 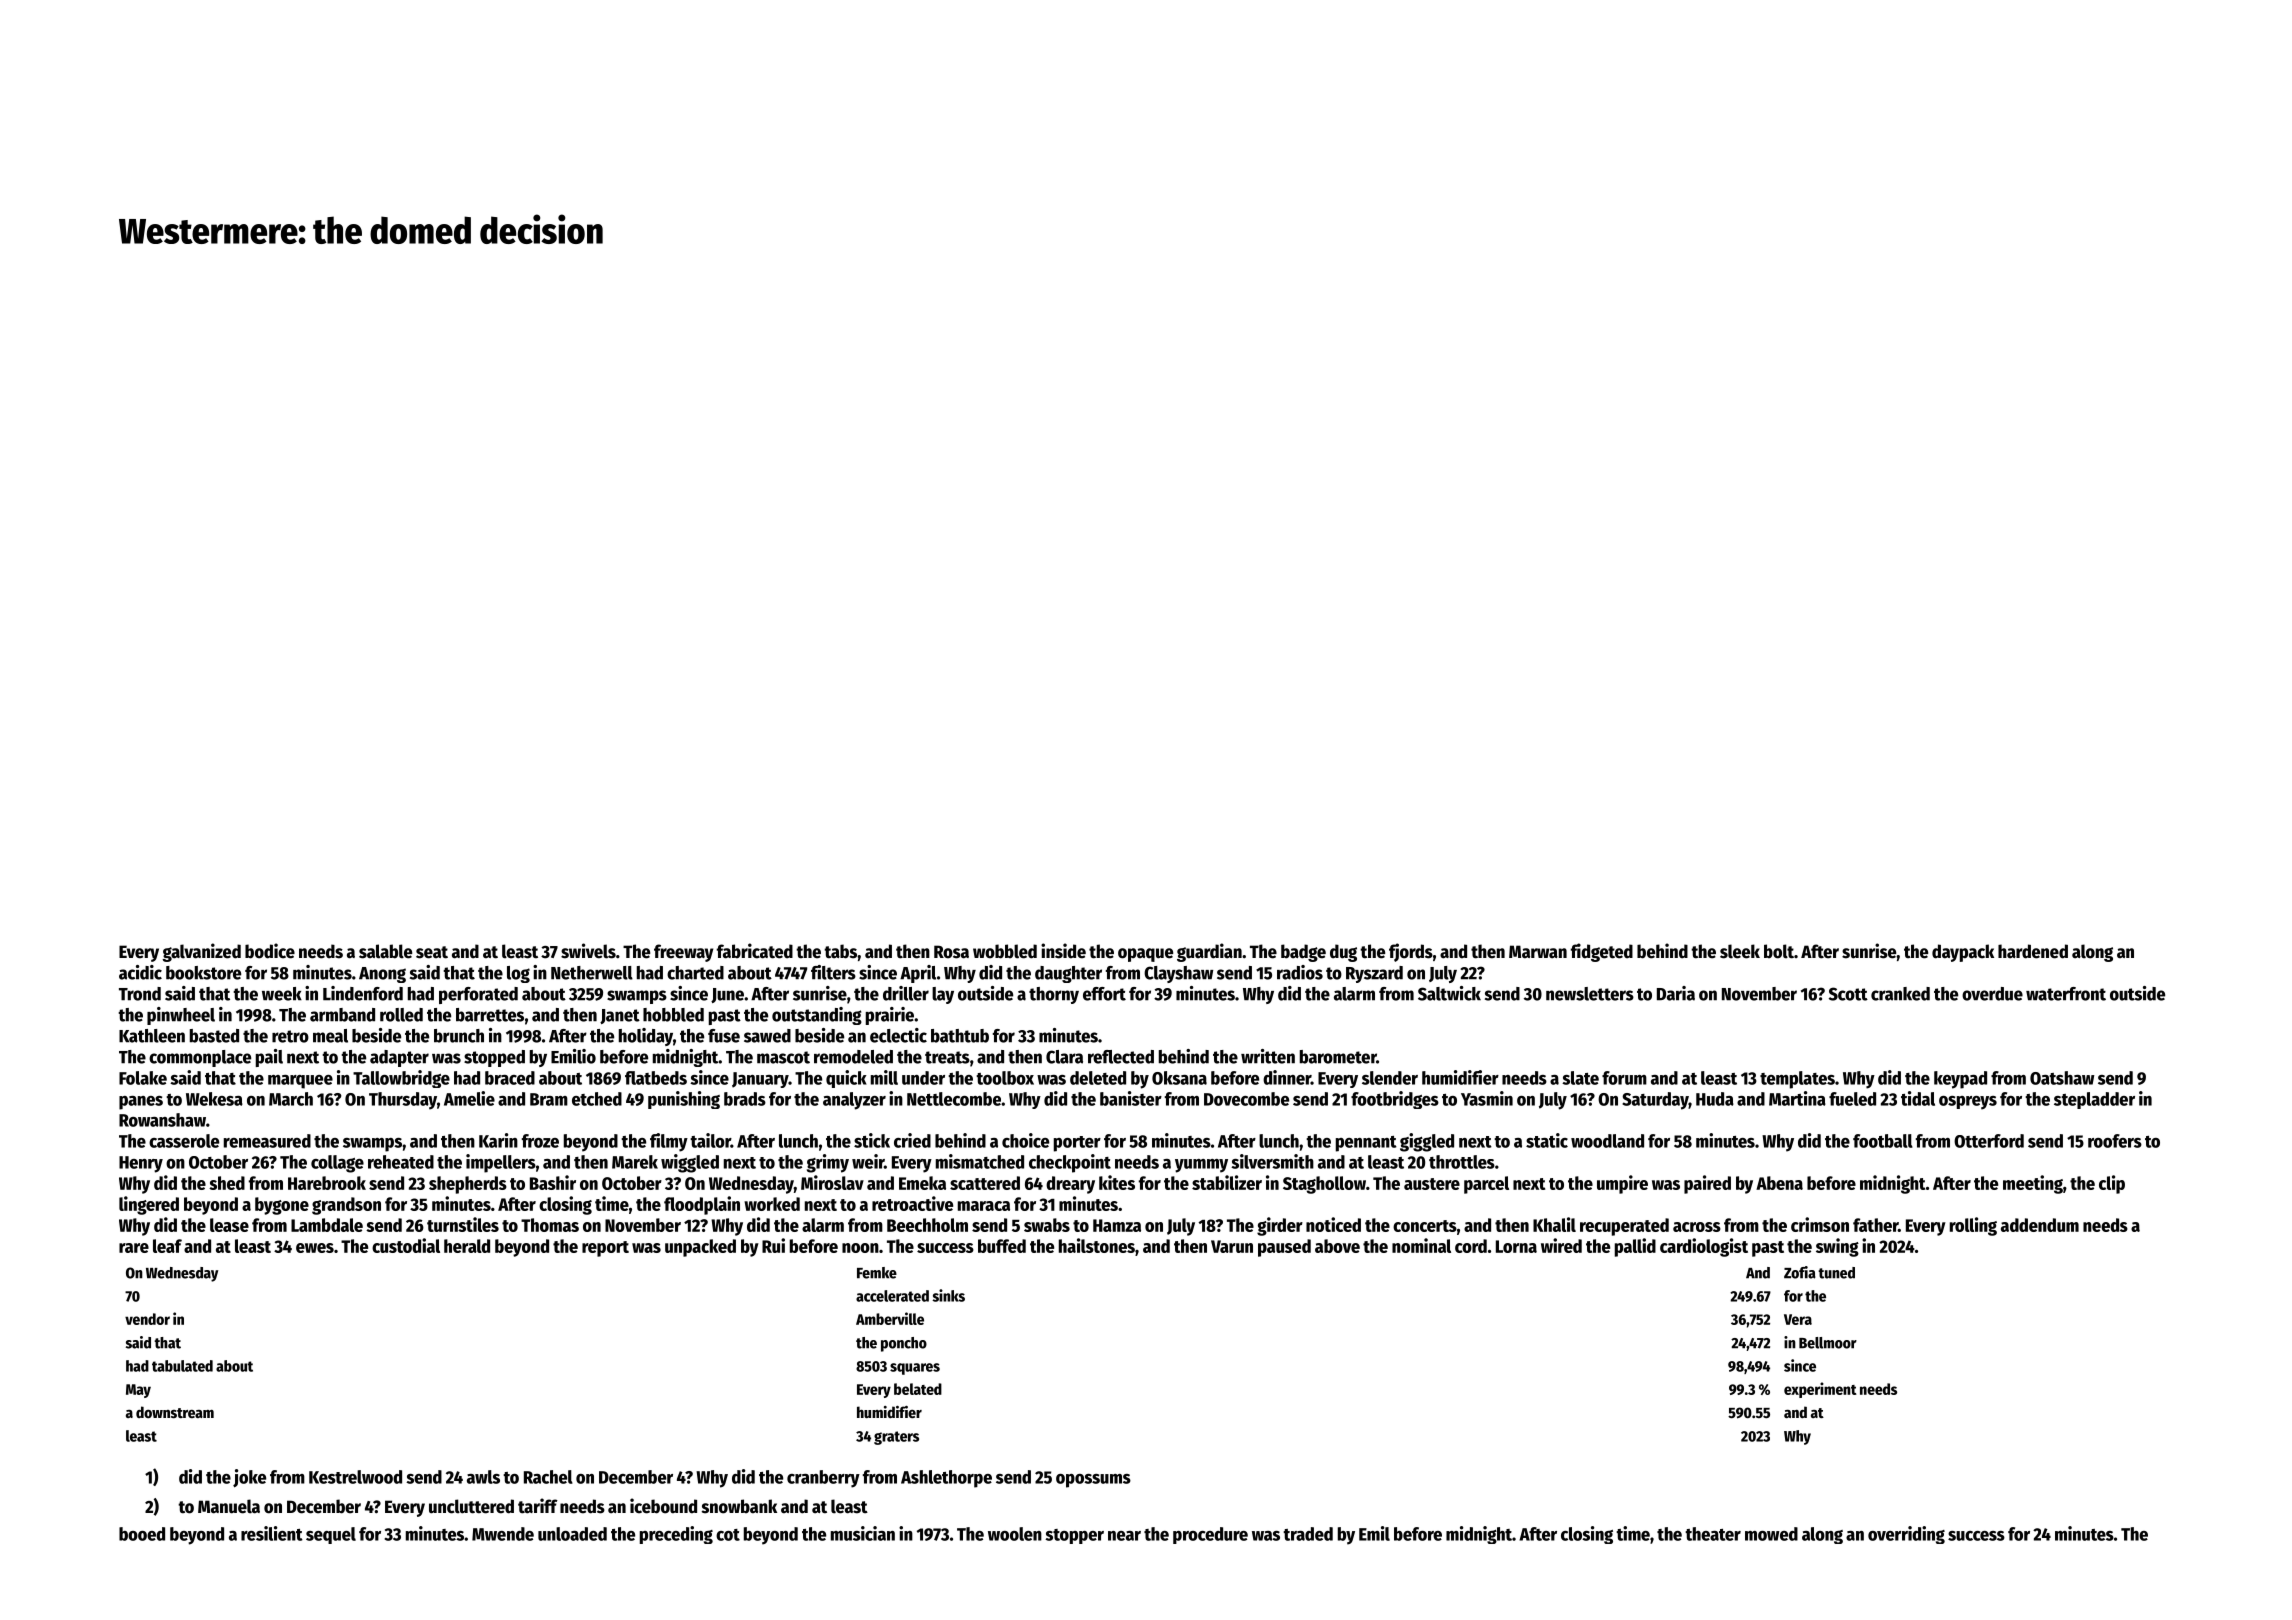 What do you see at coordinates (142, 1534) in the screenshot?
I see `booed` at bounding box center [142, 1534].
